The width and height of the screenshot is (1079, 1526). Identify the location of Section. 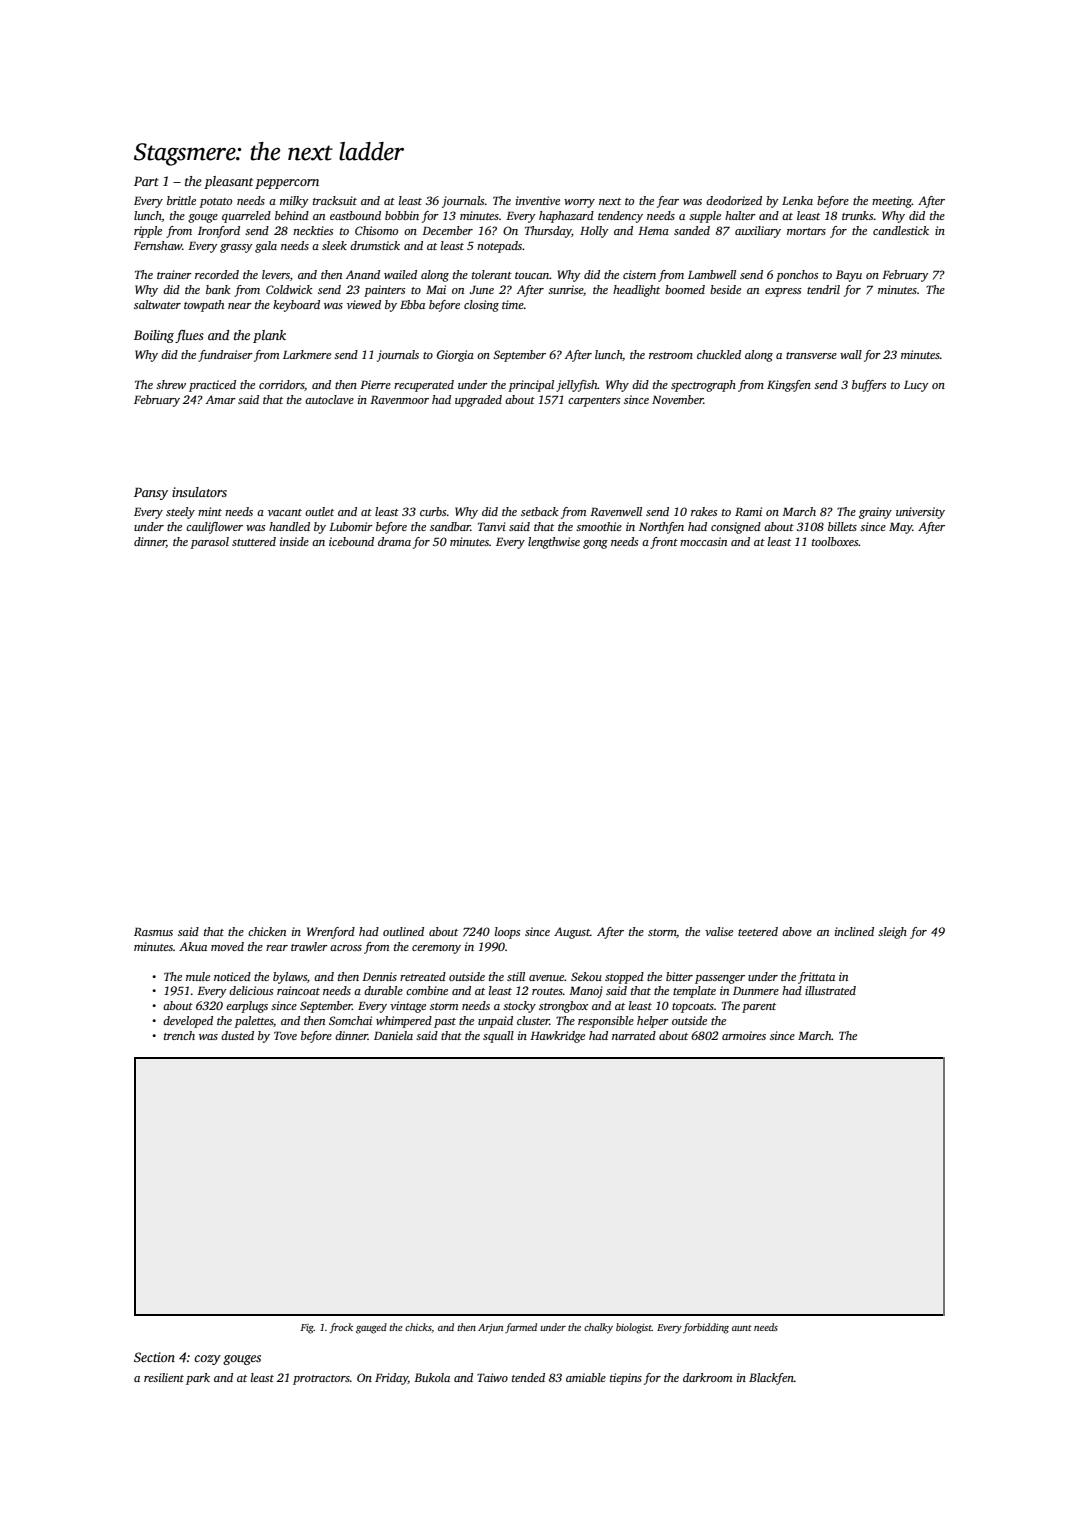
(154, 1357).
